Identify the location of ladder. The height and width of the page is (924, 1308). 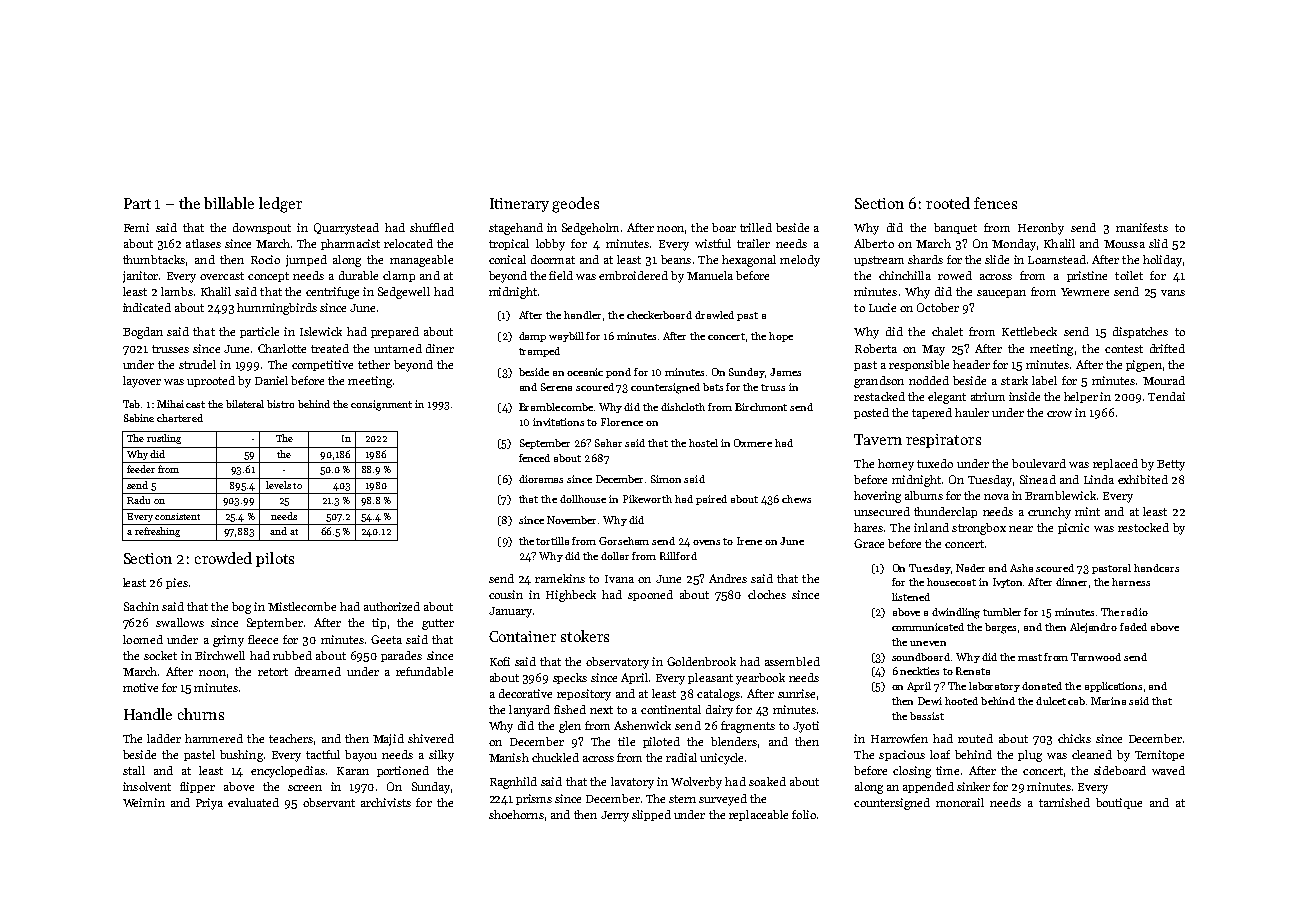
(164, 738).
